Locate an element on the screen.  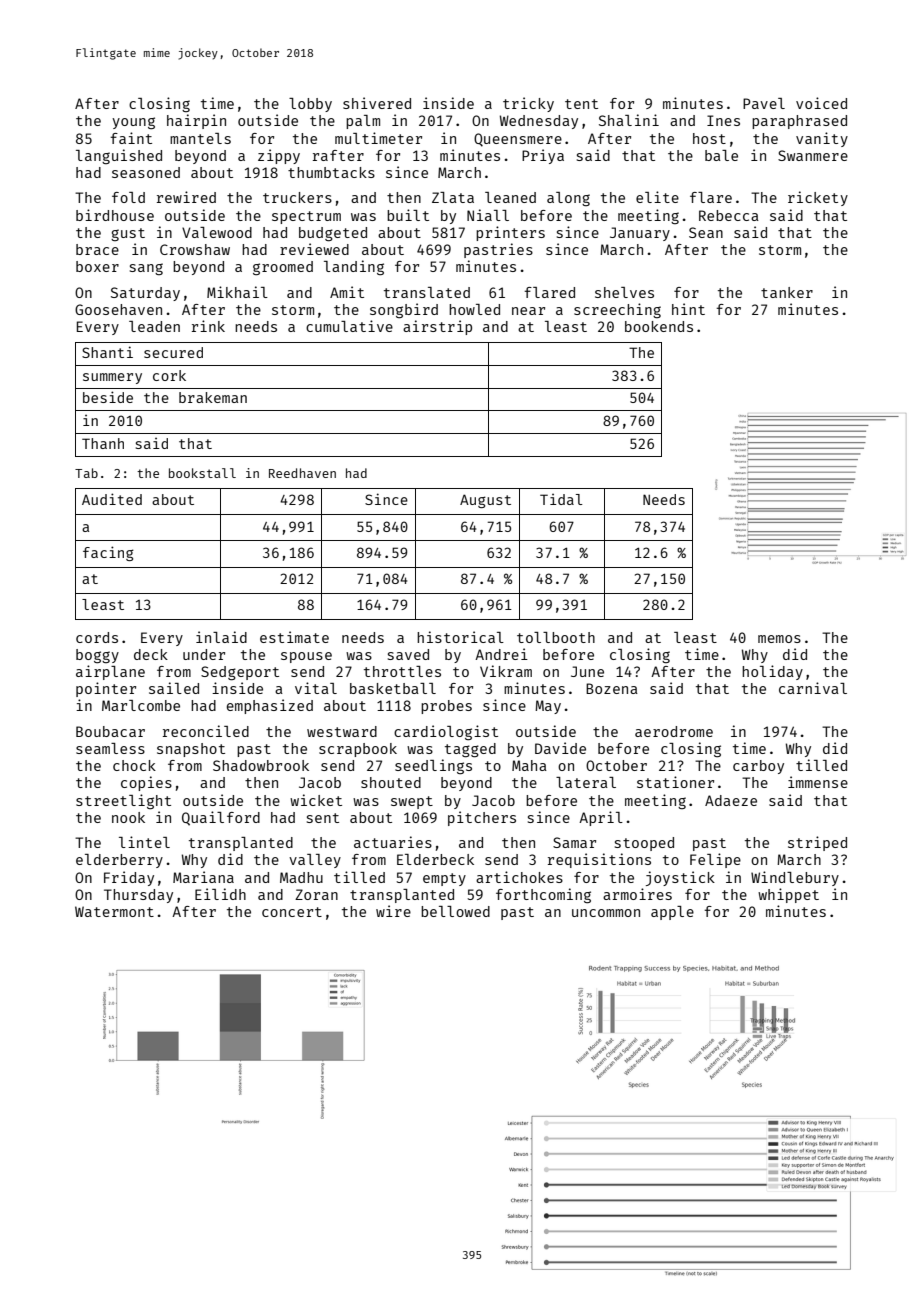
landing is located at coordinates (354, 267).
